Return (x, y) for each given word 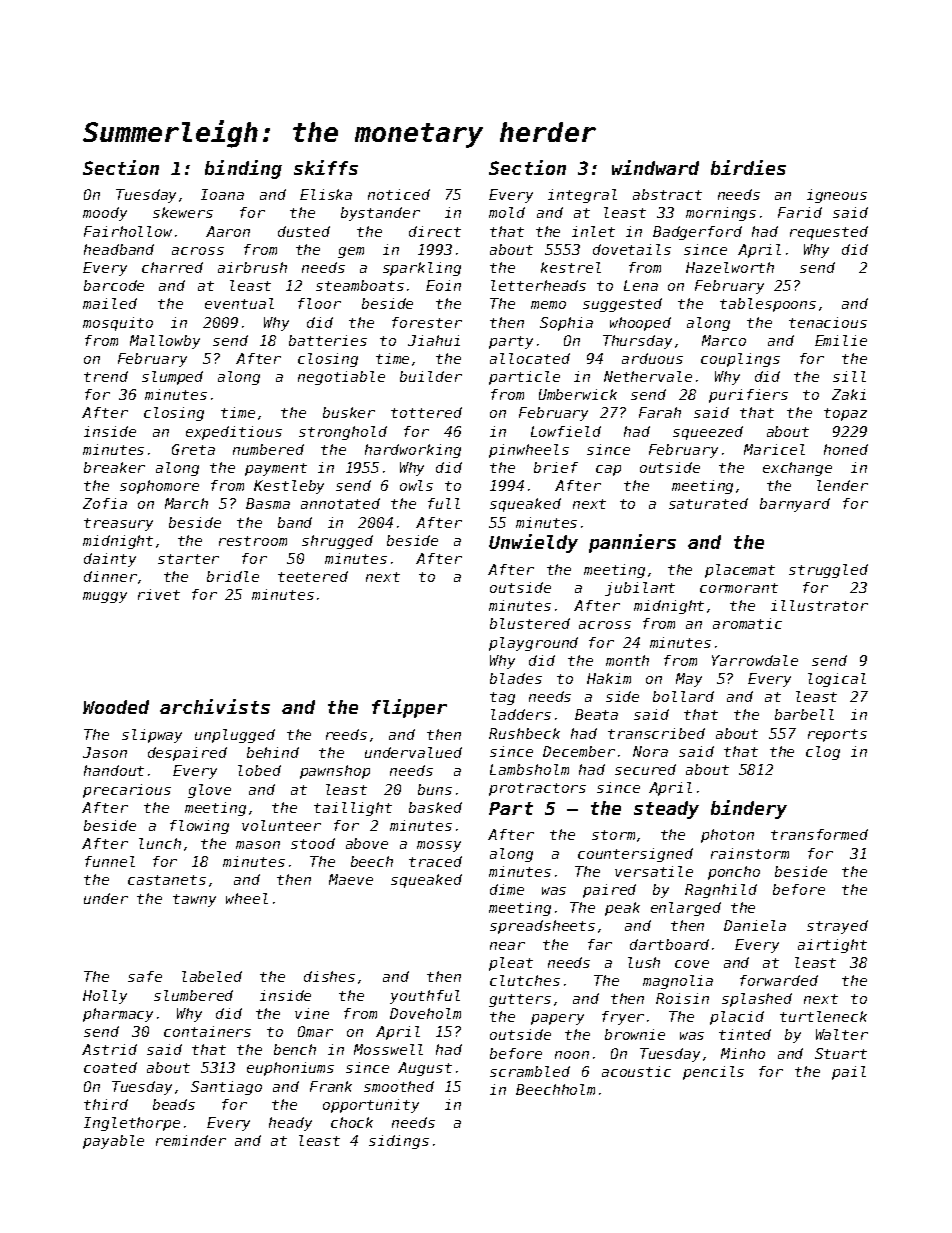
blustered (530, 623)
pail (849, 1073)
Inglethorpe (132, 1124)
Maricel (774, 449)
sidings (399, 1142)
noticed (399, 194)
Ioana (222, 194)
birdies (748, 167)
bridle (233, 576)
